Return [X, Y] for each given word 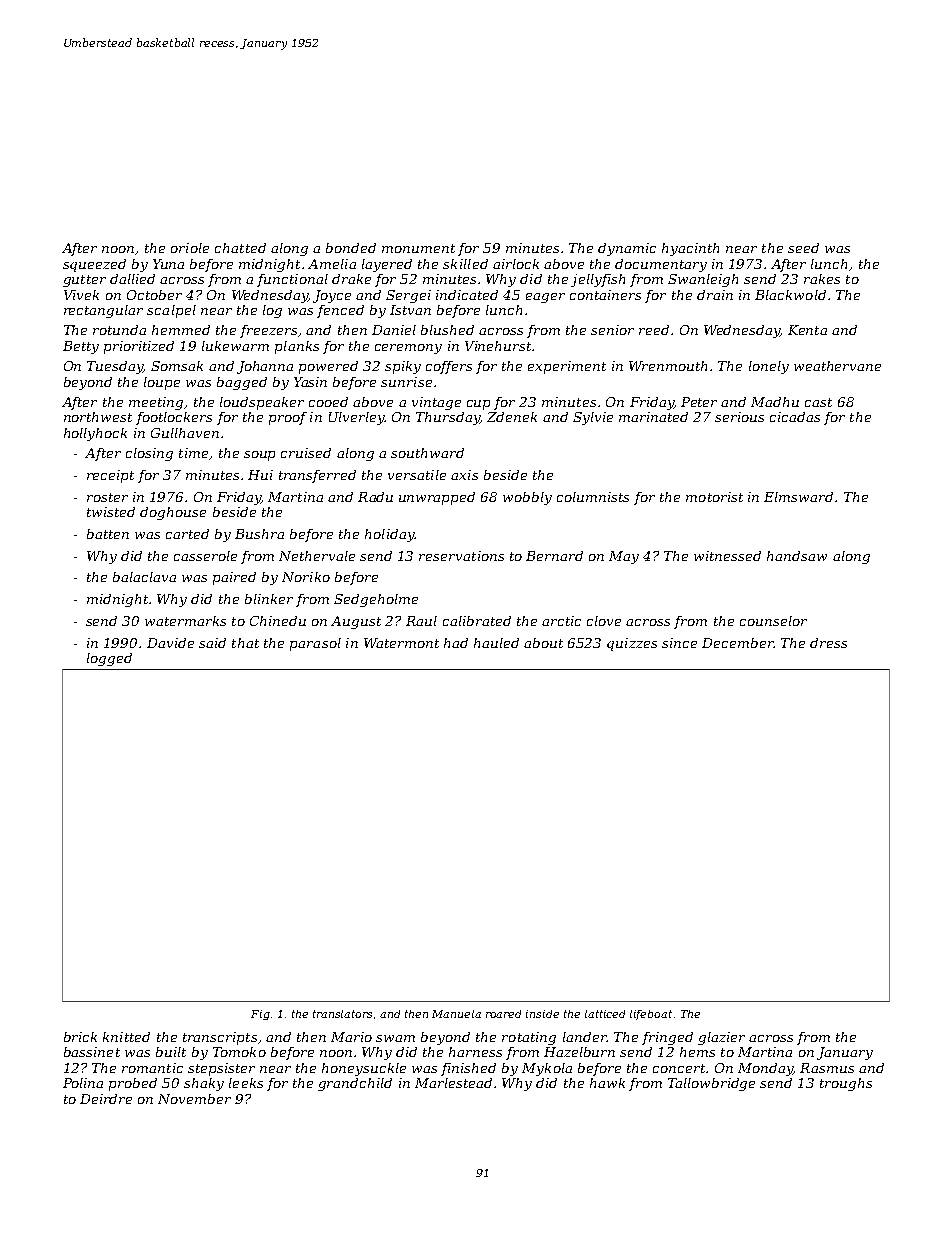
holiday [389, 535]
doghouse [173, 513]
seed [803, 248]
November [194, 1099]
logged [109, 659]
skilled [465, 264]
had [456, 643]
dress [828, 643]
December [737, 643]
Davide [170, 643]
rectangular [103, 311]
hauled [496, 643]
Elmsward [798, 497]
